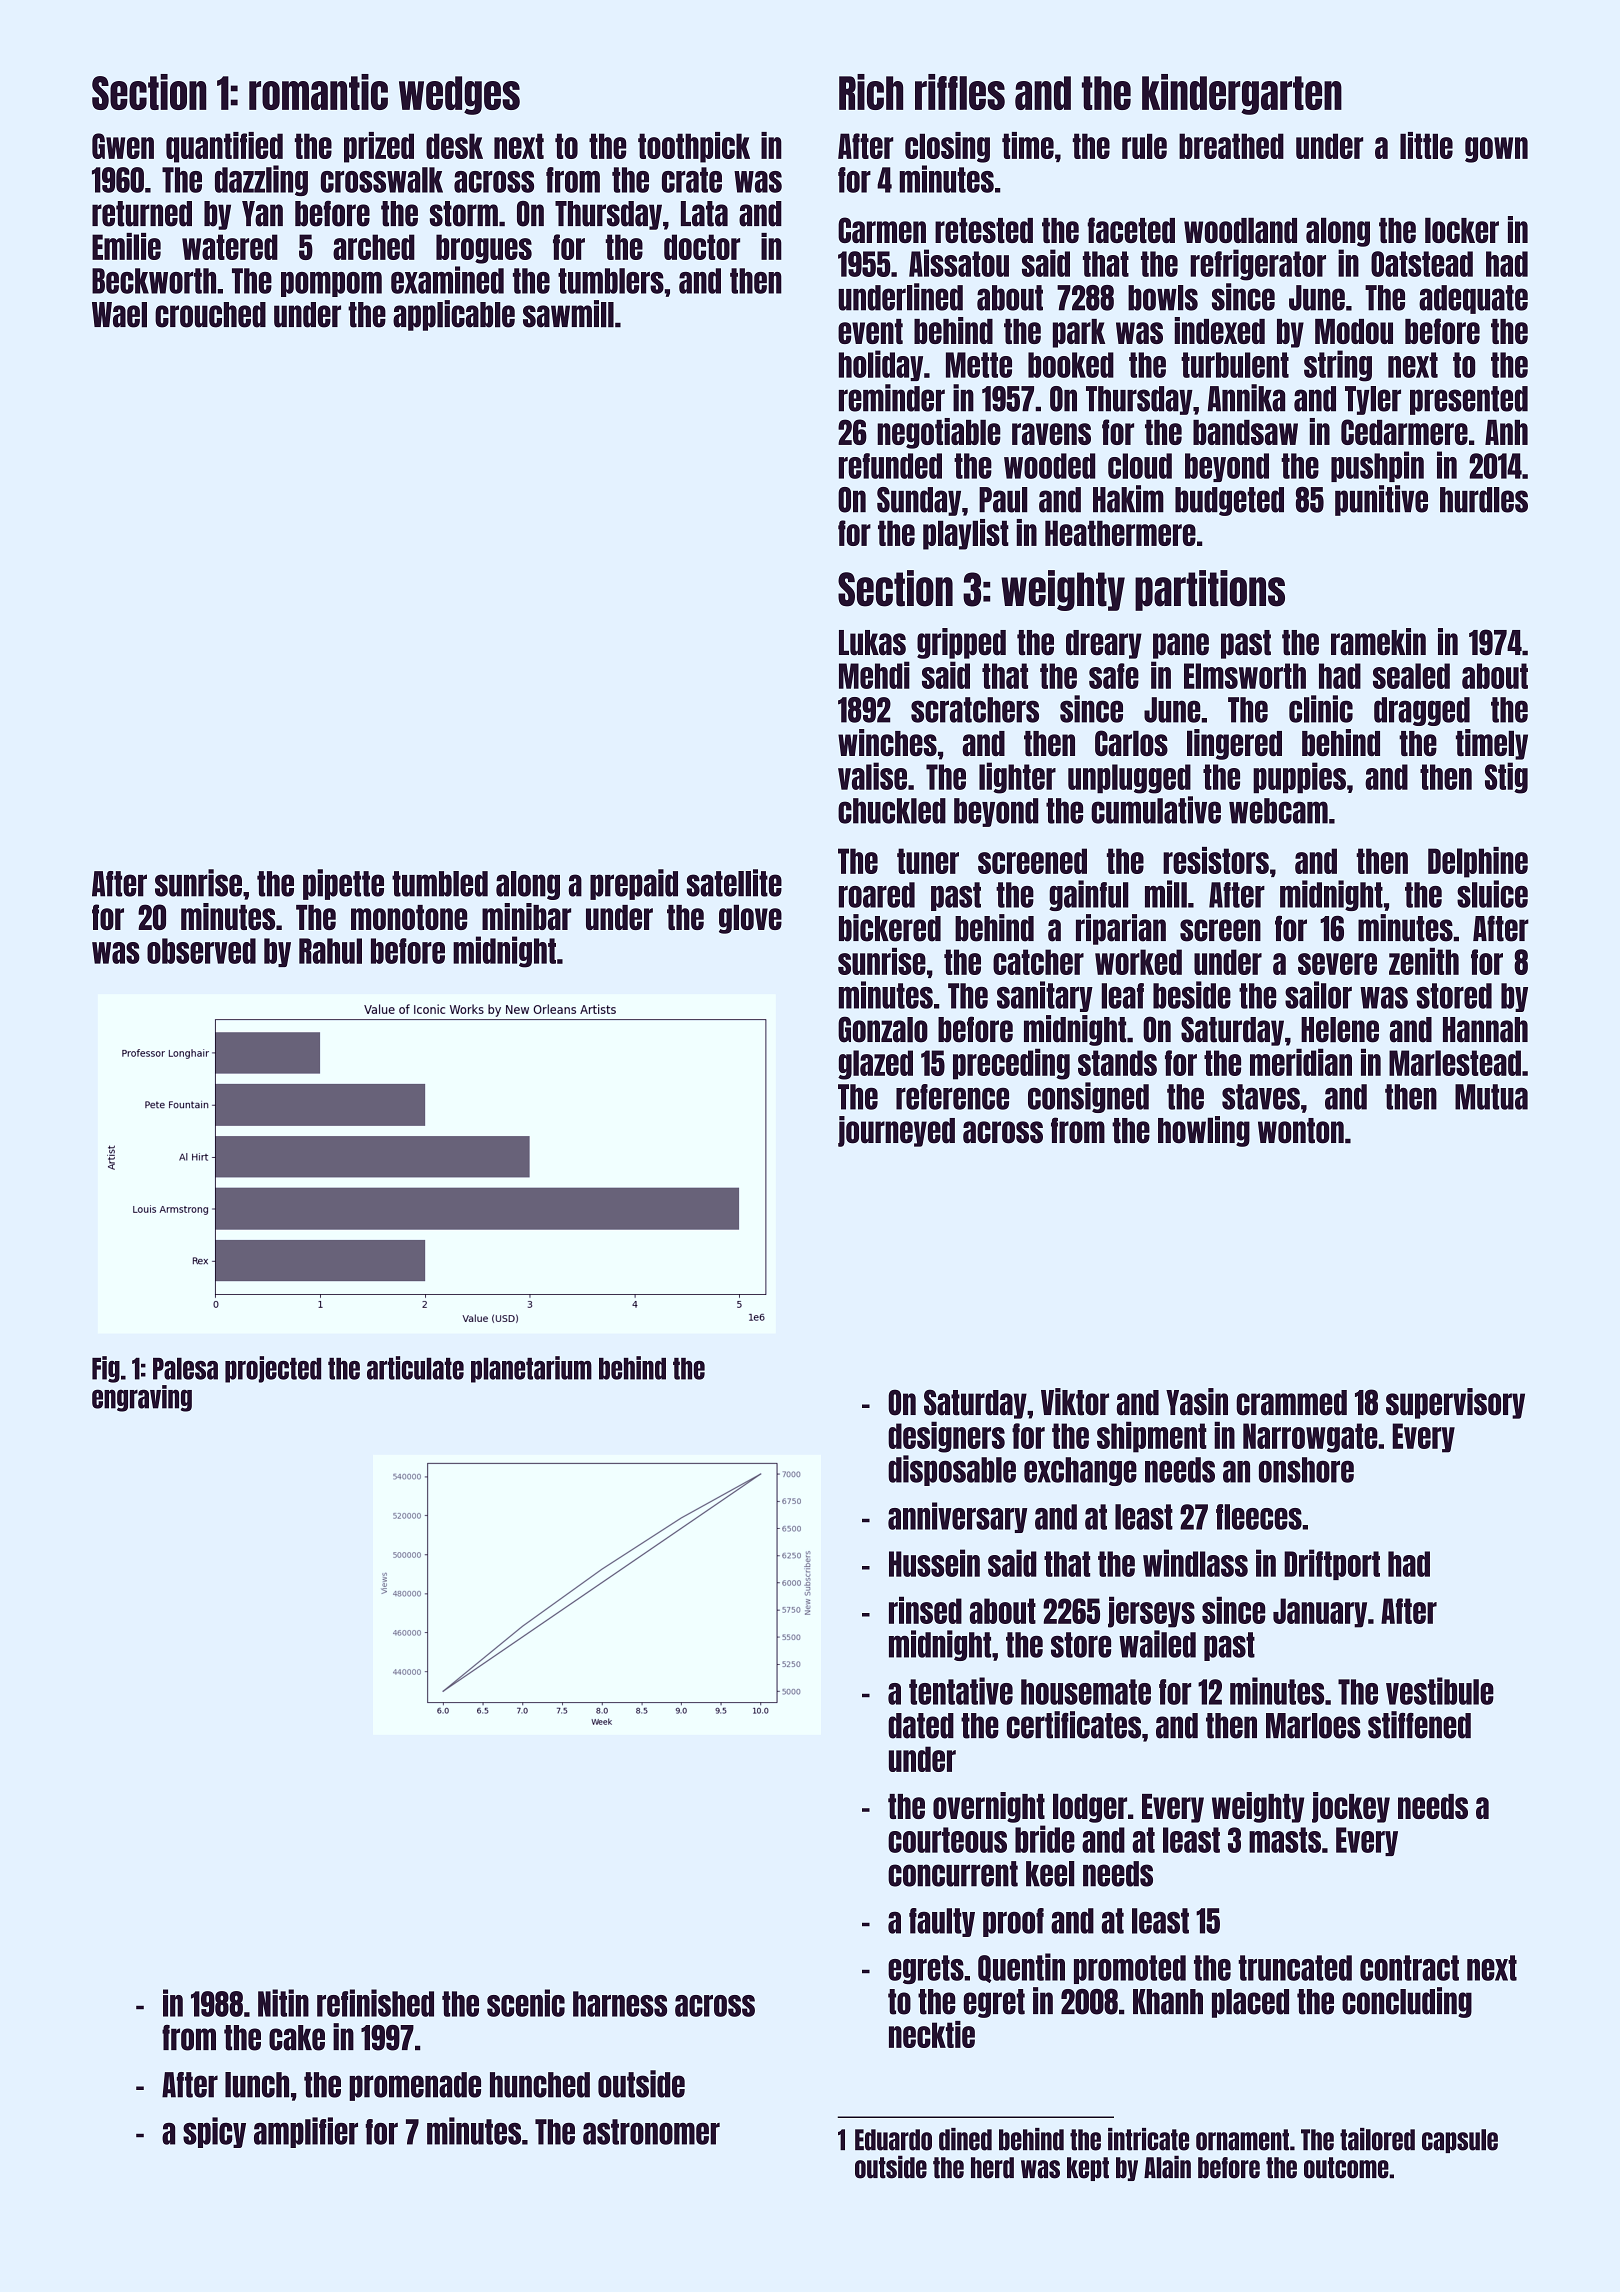 This image has width=1620, height=2292. Describe the element at coordinates (454, 315) in the image. I see `applicable` at that location.
